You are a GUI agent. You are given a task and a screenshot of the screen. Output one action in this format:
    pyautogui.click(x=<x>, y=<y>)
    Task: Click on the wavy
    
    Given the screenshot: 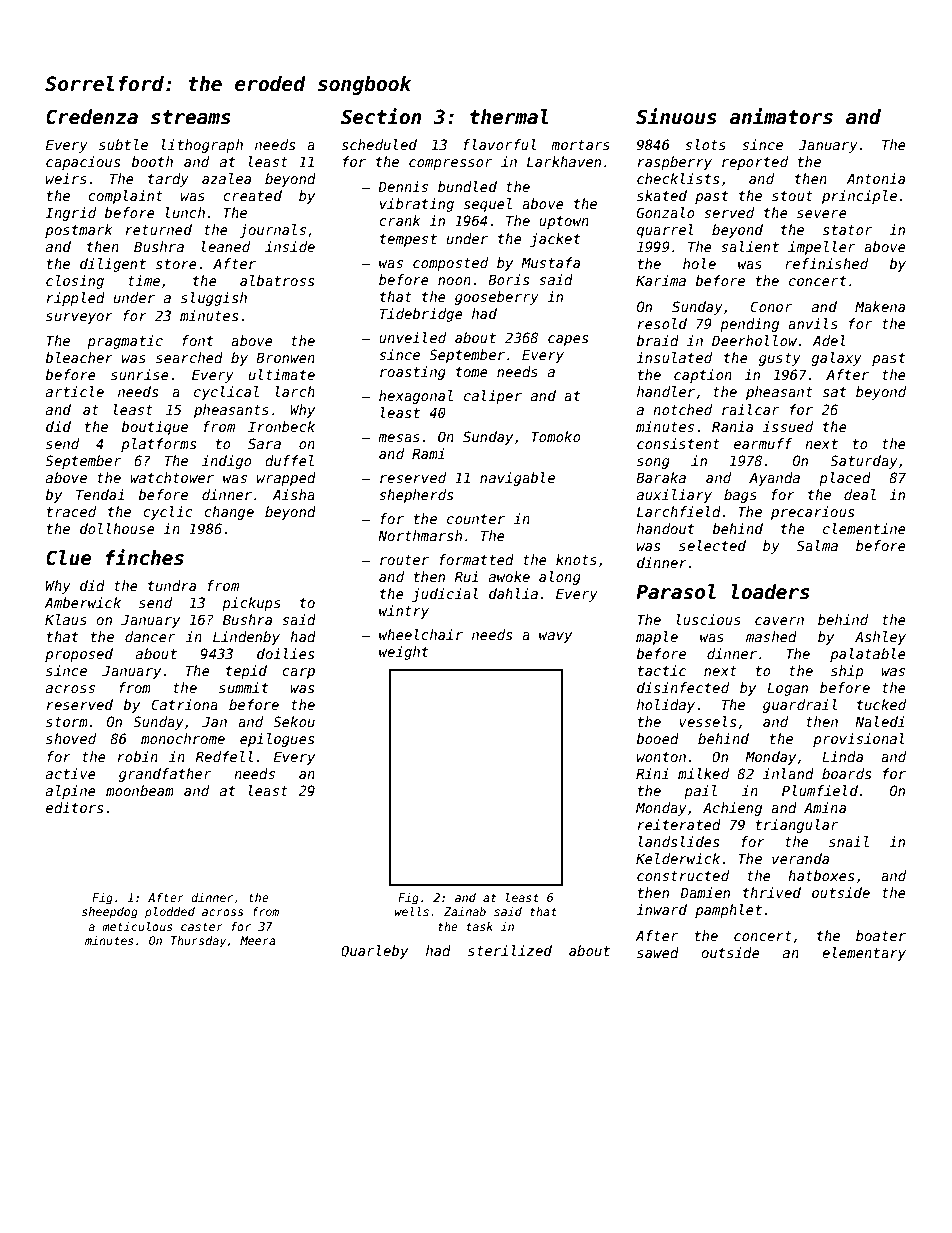 What is the action you would take?
    pyautogui.click(x=555, y=637)
